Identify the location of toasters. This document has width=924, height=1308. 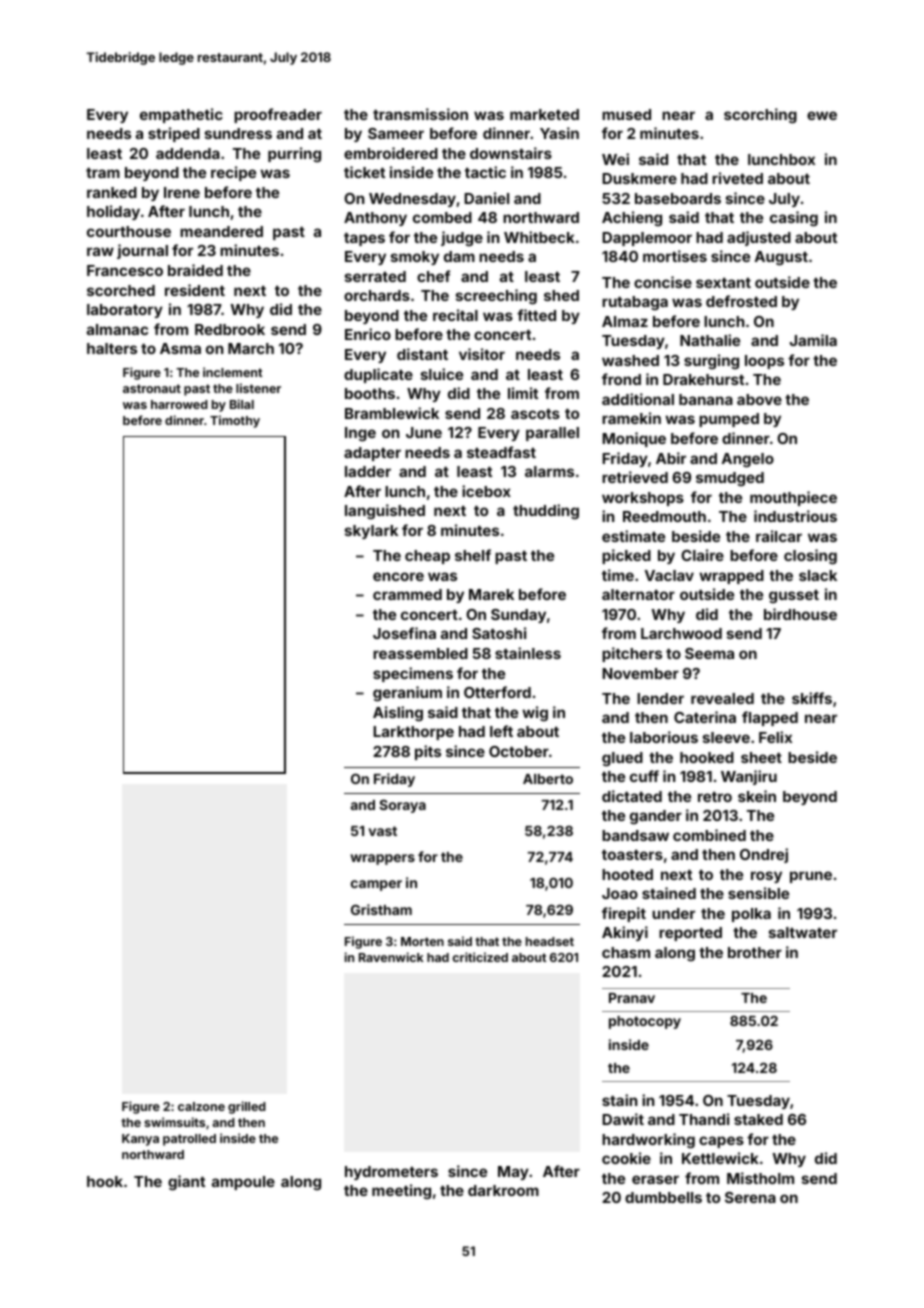
(632, 855).
